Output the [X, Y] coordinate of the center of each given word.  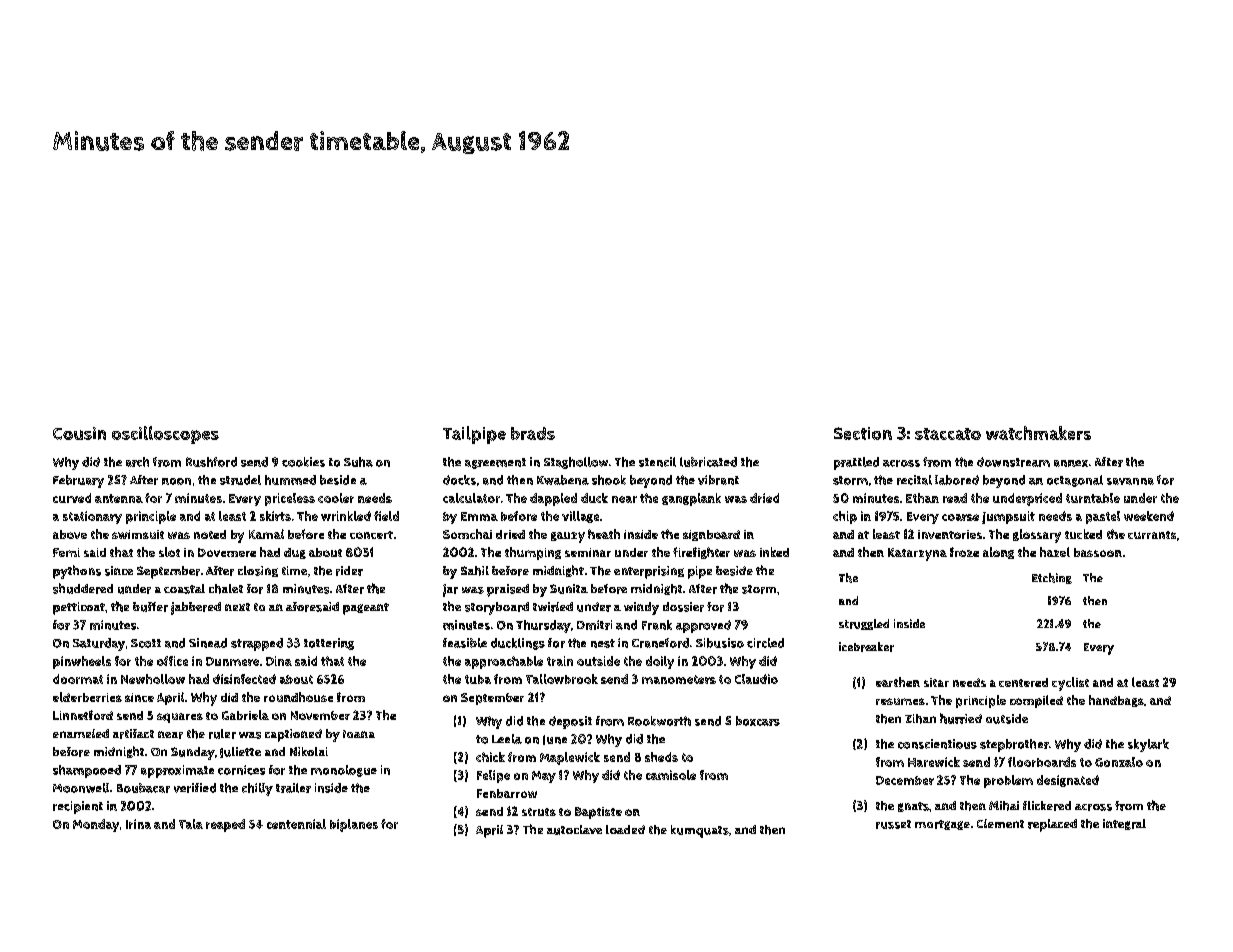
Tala [191, 824]
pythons [77, 572]
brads [533, 433]
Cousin [79, 433]
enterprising [649, 572]
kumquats [700, 831]
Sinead [208, 643]
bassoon [1098, 552]
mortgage [942, 825]
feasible [465, 643]
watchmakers [1038, 433]
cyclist [1070, 684]
